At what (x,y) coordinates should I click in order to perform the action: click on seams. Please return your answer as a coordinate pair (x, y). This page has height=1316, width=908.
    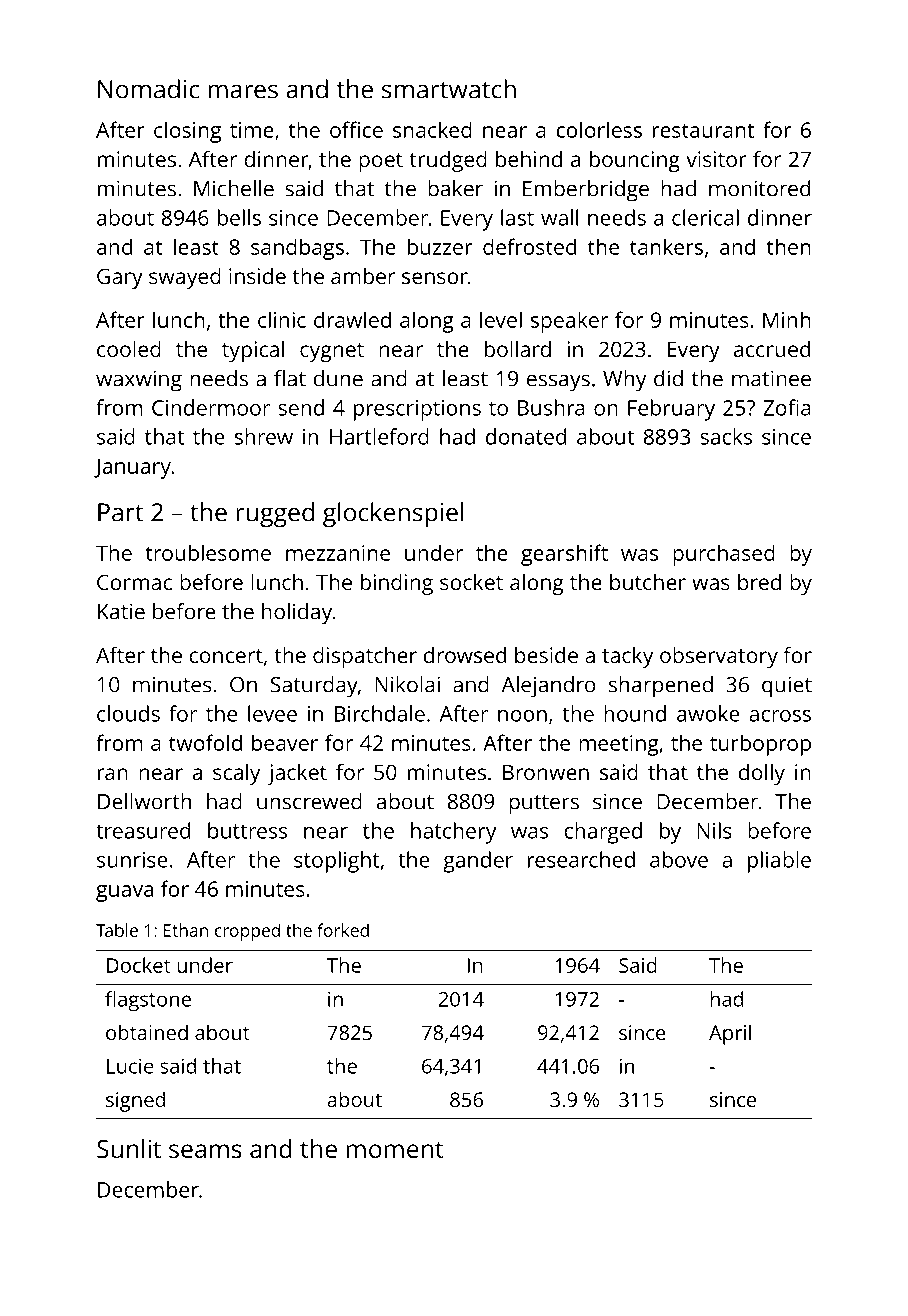
    Looking at the image, I should click on (205, 1151).
